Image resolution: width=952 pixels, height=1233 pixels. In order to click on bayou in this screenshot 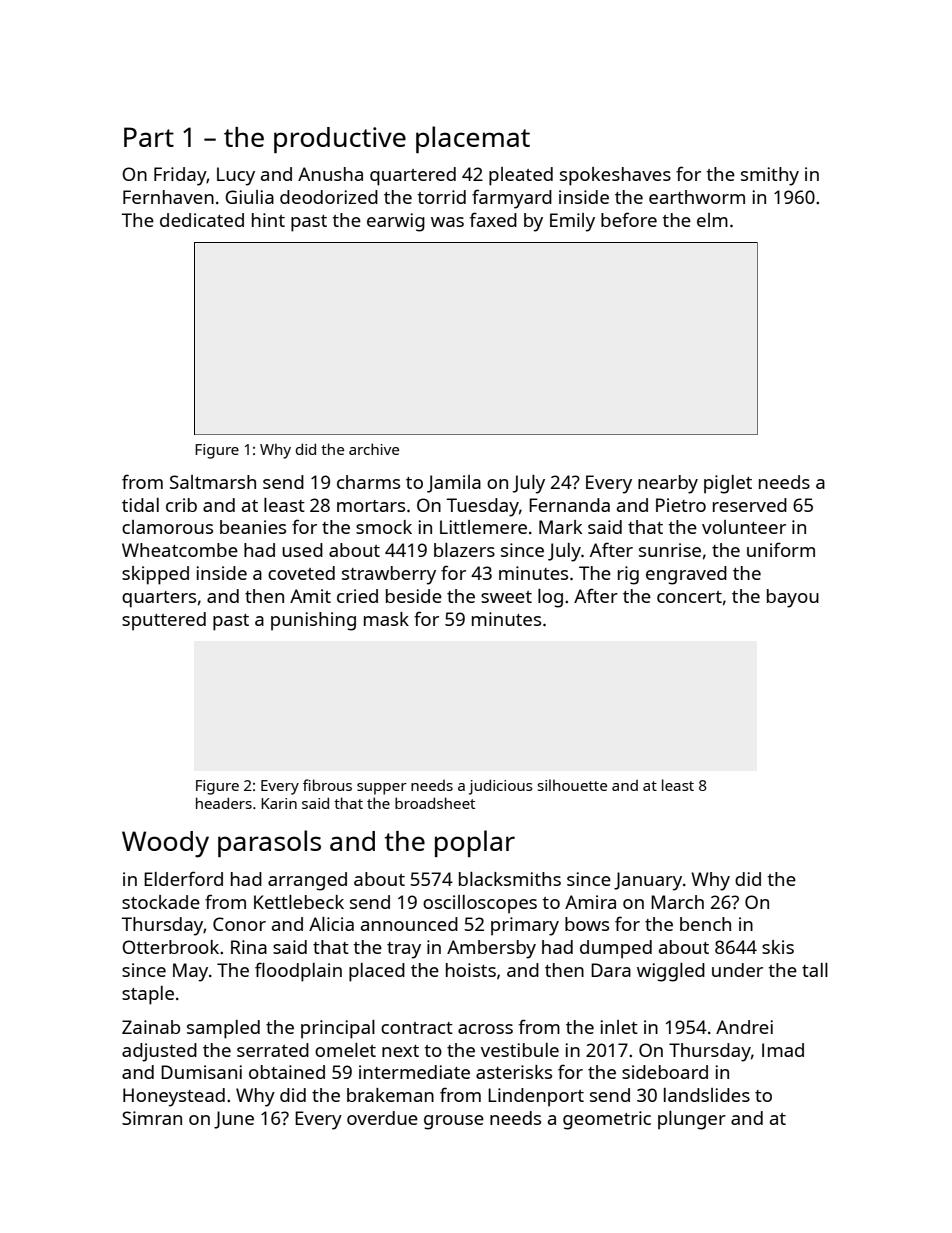, I will do `click(793, 598)`.
